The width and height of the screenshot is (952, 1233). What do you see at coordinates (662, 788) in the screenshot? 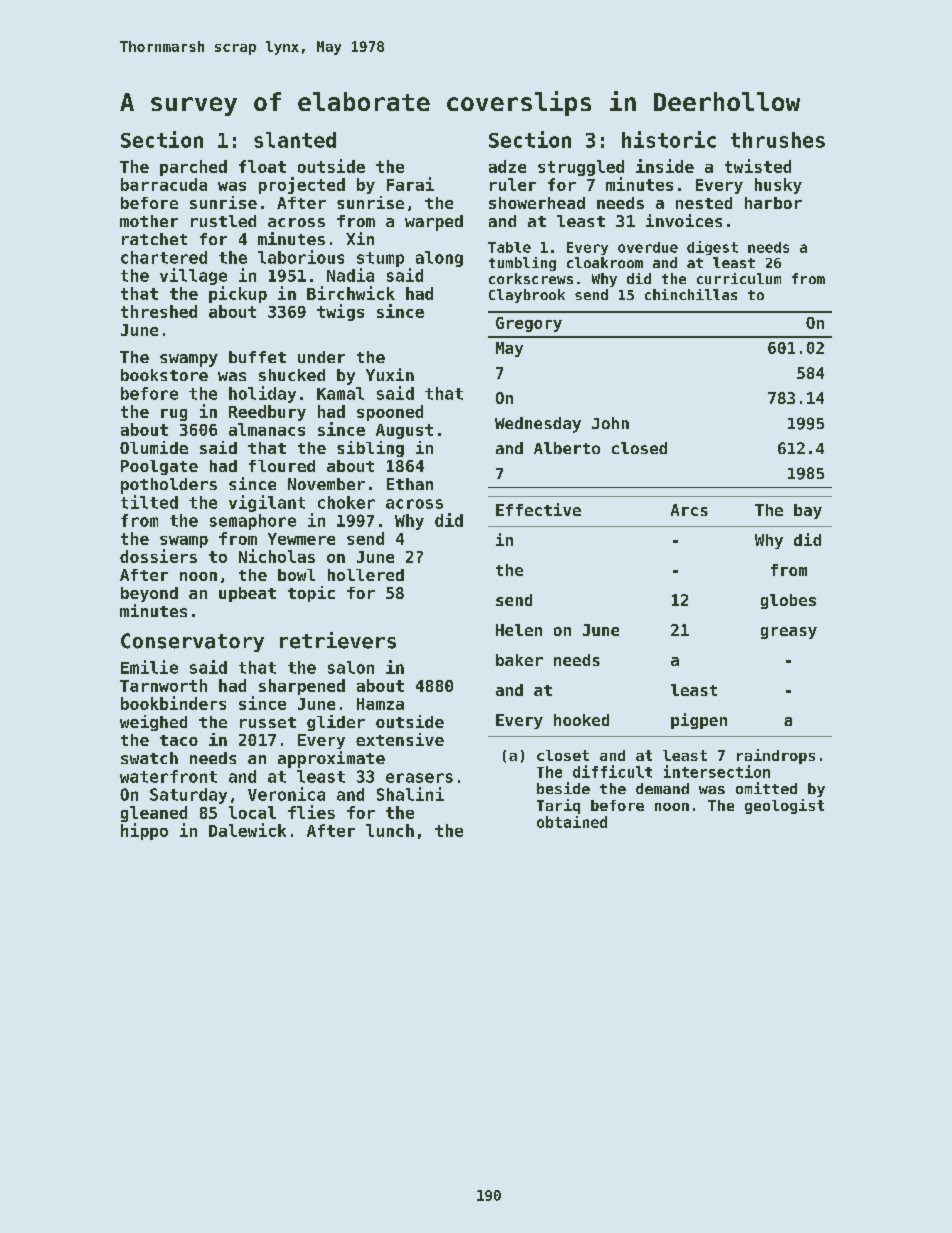
I see `demand` at bounding box center [662, 788].
